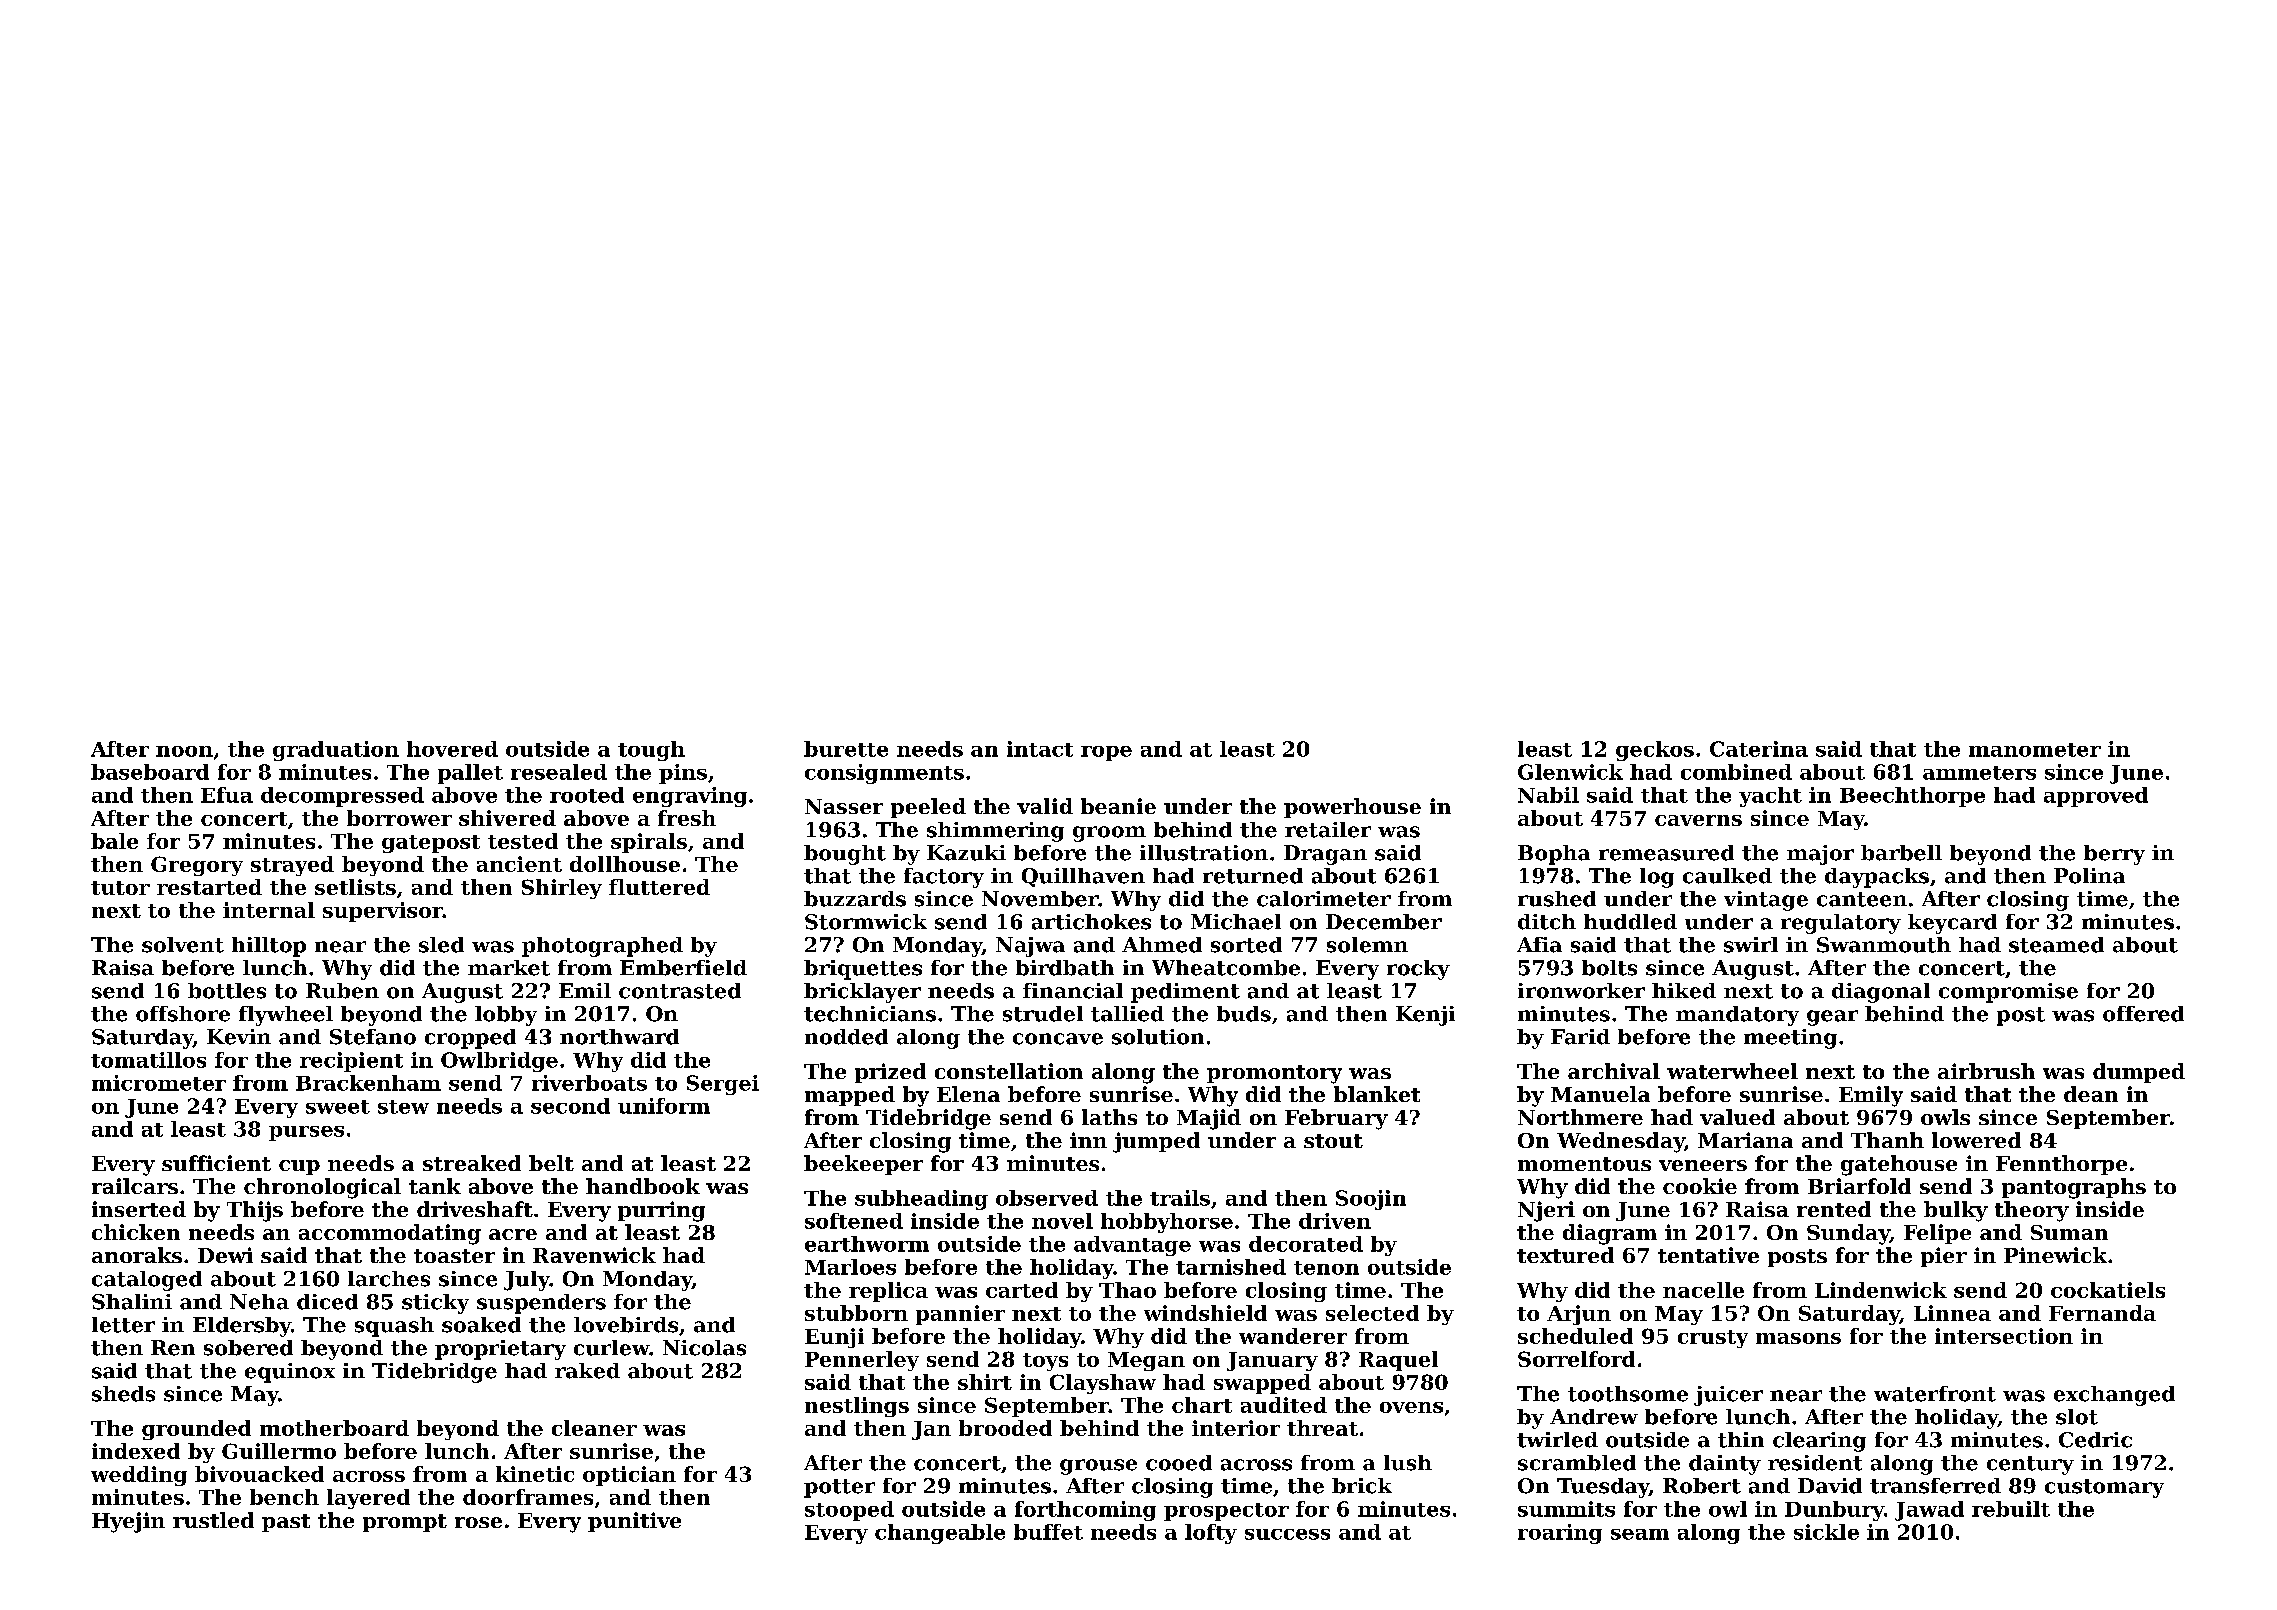  Describe the element at coordinates (1945, 1117) in the page. I see `owls` at that location.
